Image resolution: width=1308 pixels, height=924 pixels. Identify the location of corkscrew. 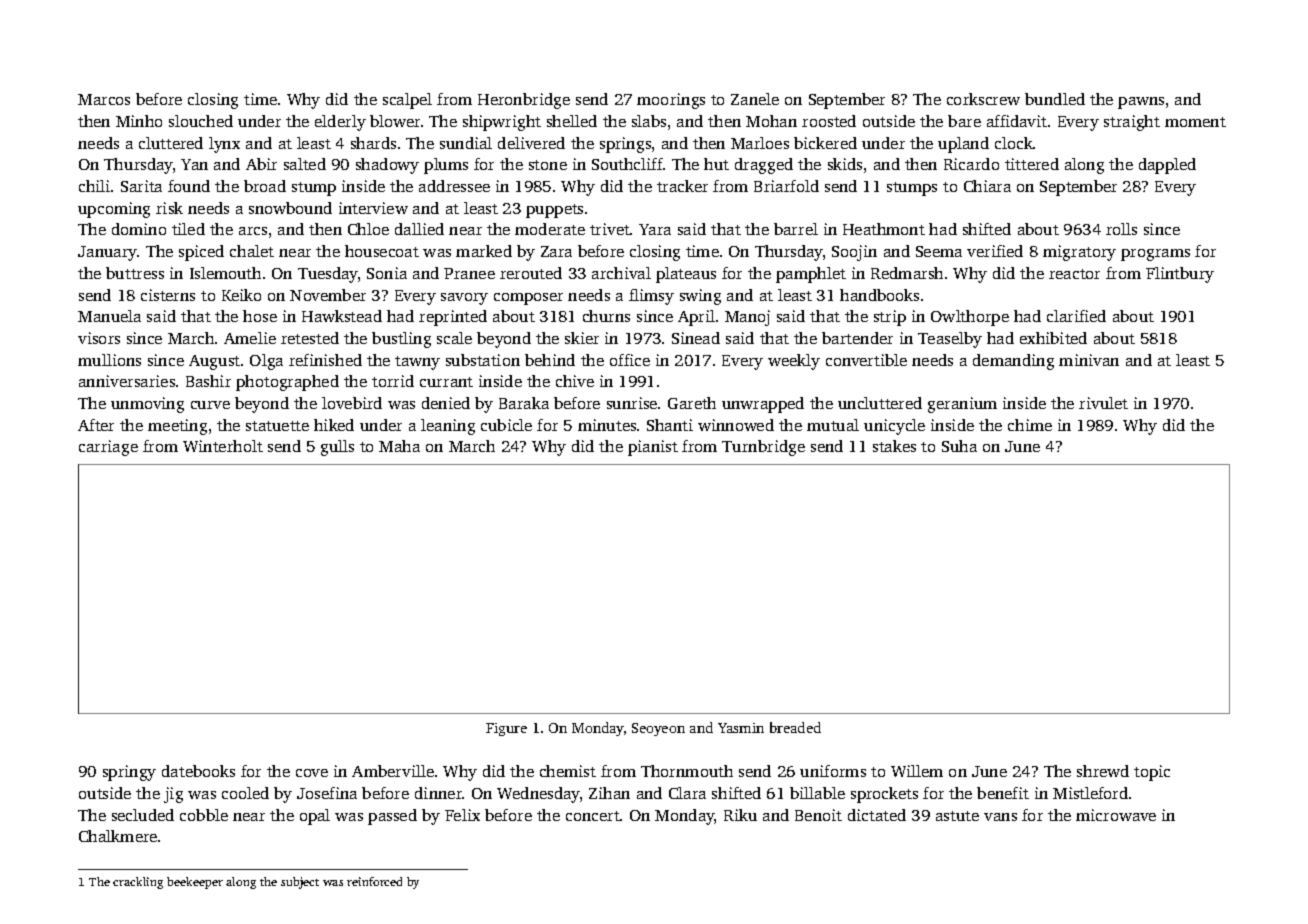
(983, 99).
